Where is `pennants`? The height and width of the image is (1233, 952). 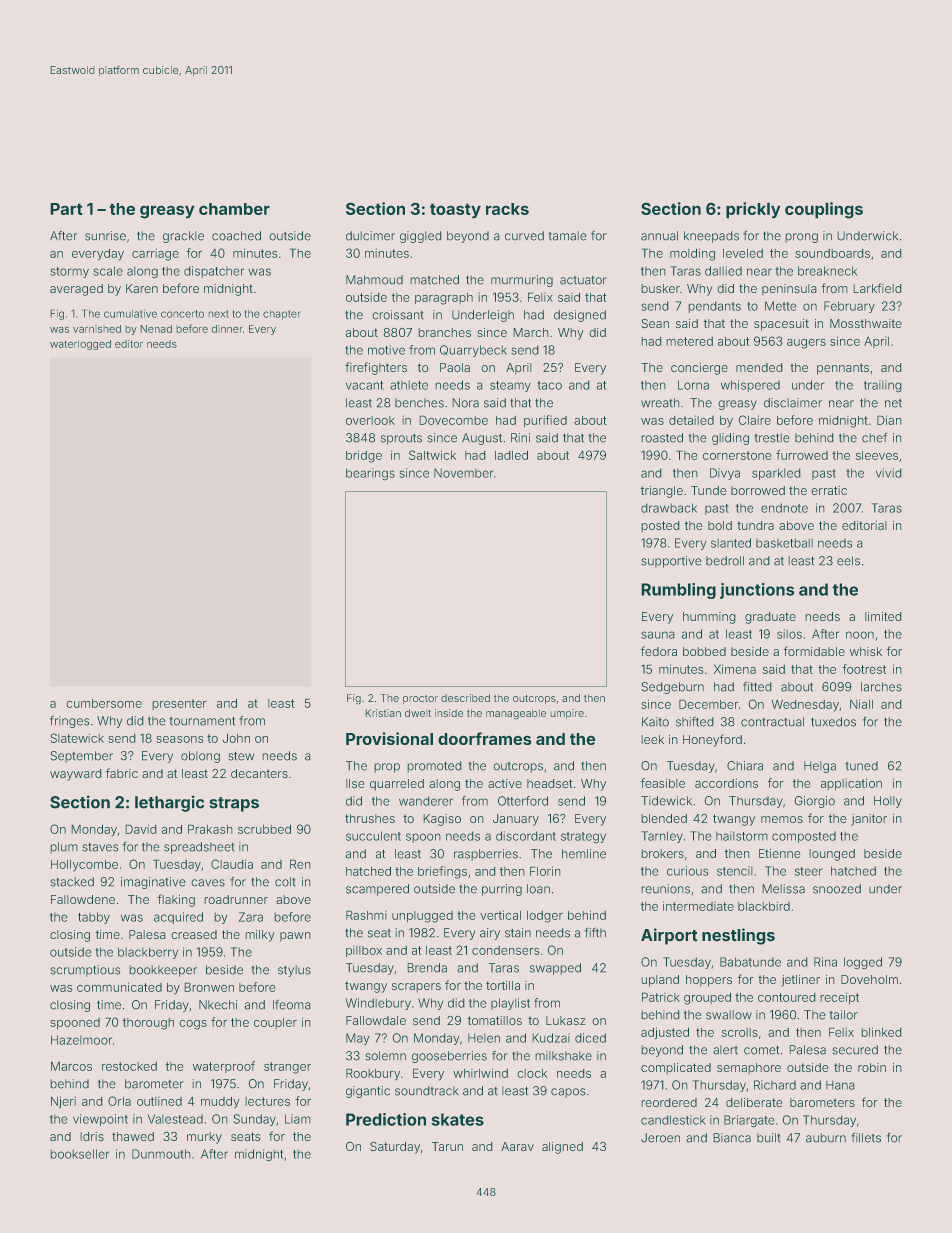 pennants is located at coordinates (843, 369).
